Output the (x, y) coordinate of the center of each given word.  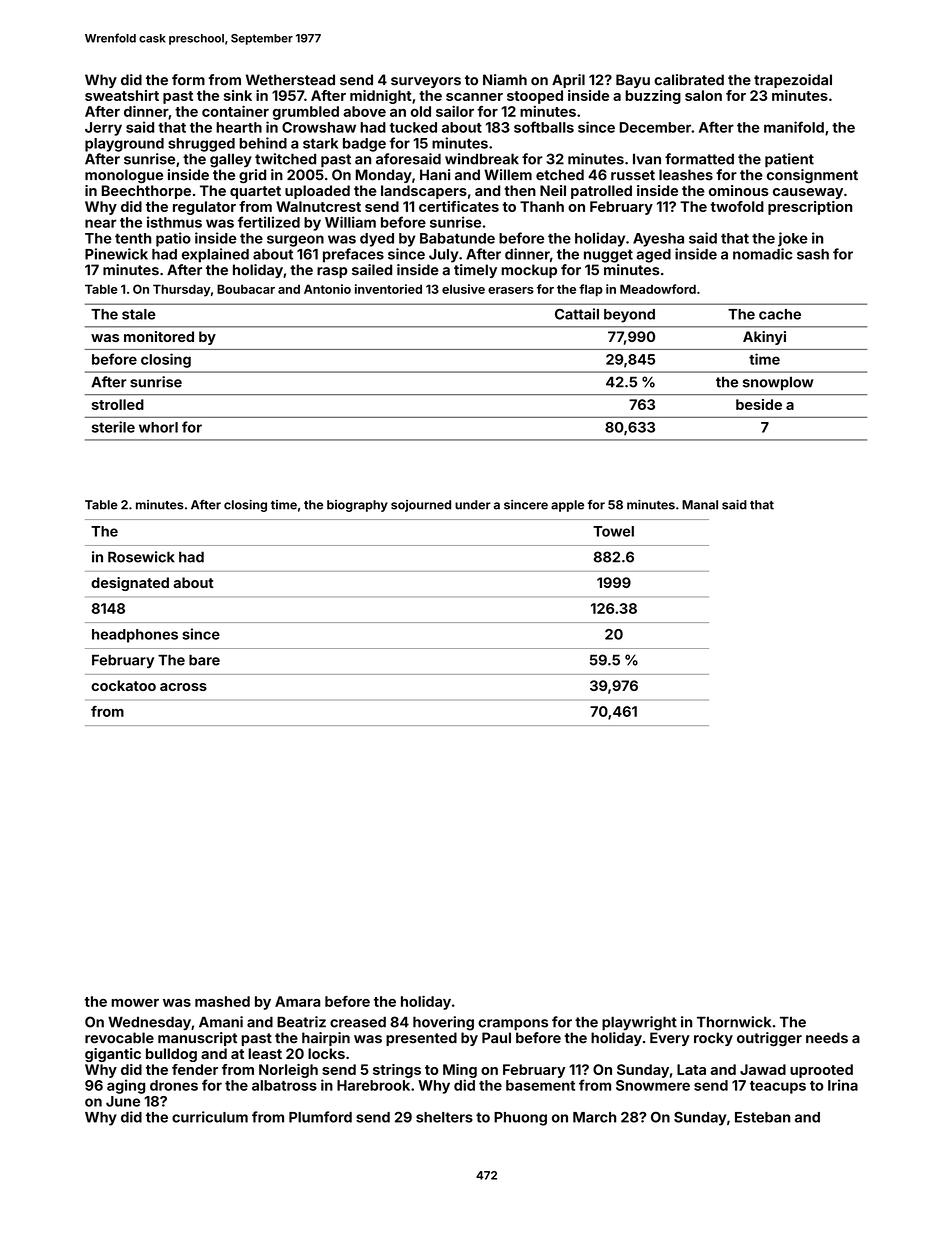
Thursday (182, 290)
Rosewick (141, 557)
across (183, 687)
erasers (511, 290)
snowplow (778, 383)
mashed (222, 1001)
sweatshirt (122, 95)
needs (827, 1038)
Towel (613, 531)
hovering (443, 1023)
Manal (700, 505)
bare (204, 660)
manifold (794, 127)
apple (567, 506)
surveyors (426, 82)
